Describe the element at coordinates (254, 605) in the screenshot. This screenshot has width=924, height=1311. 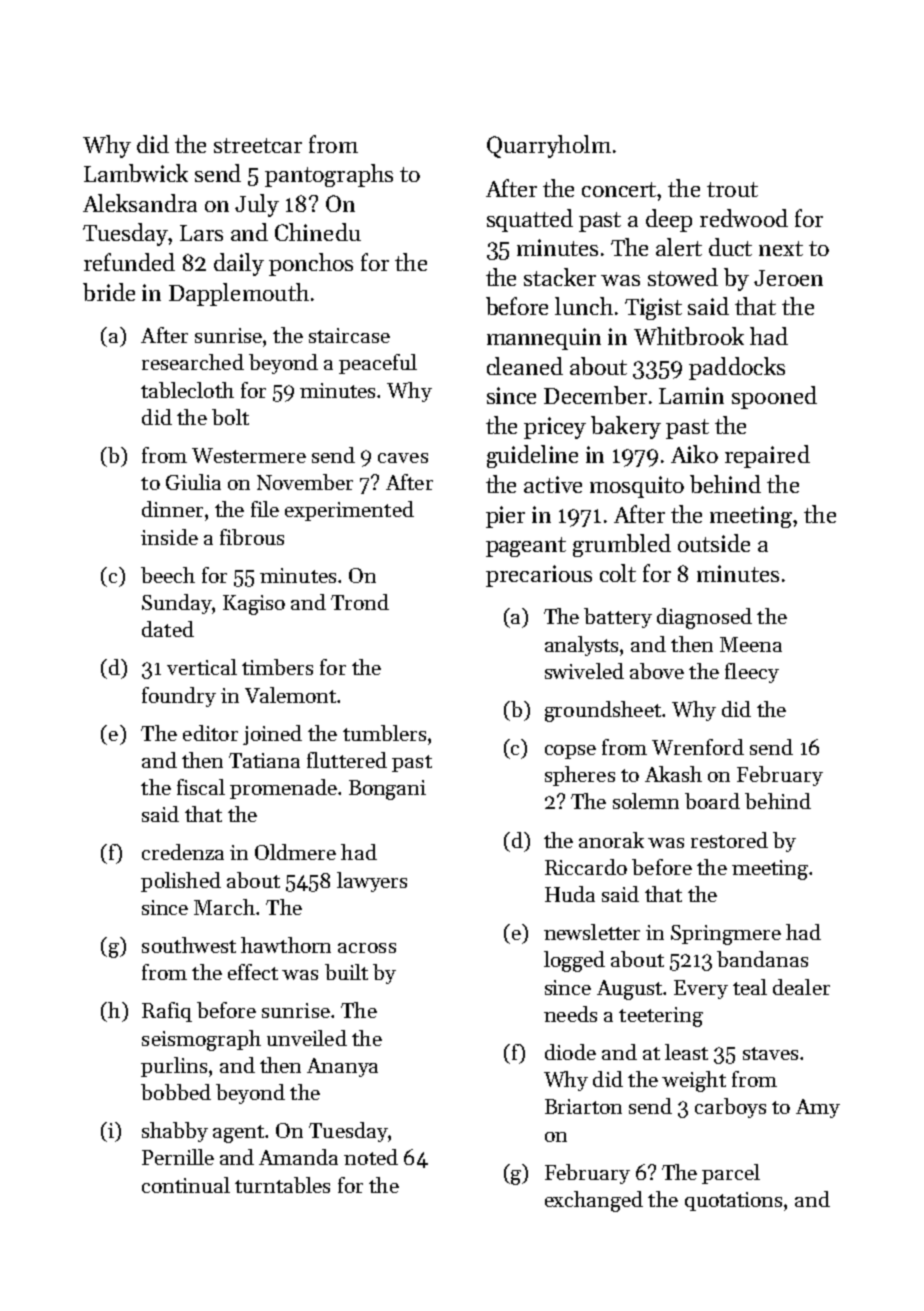
I see `Kagiso` at that location.
